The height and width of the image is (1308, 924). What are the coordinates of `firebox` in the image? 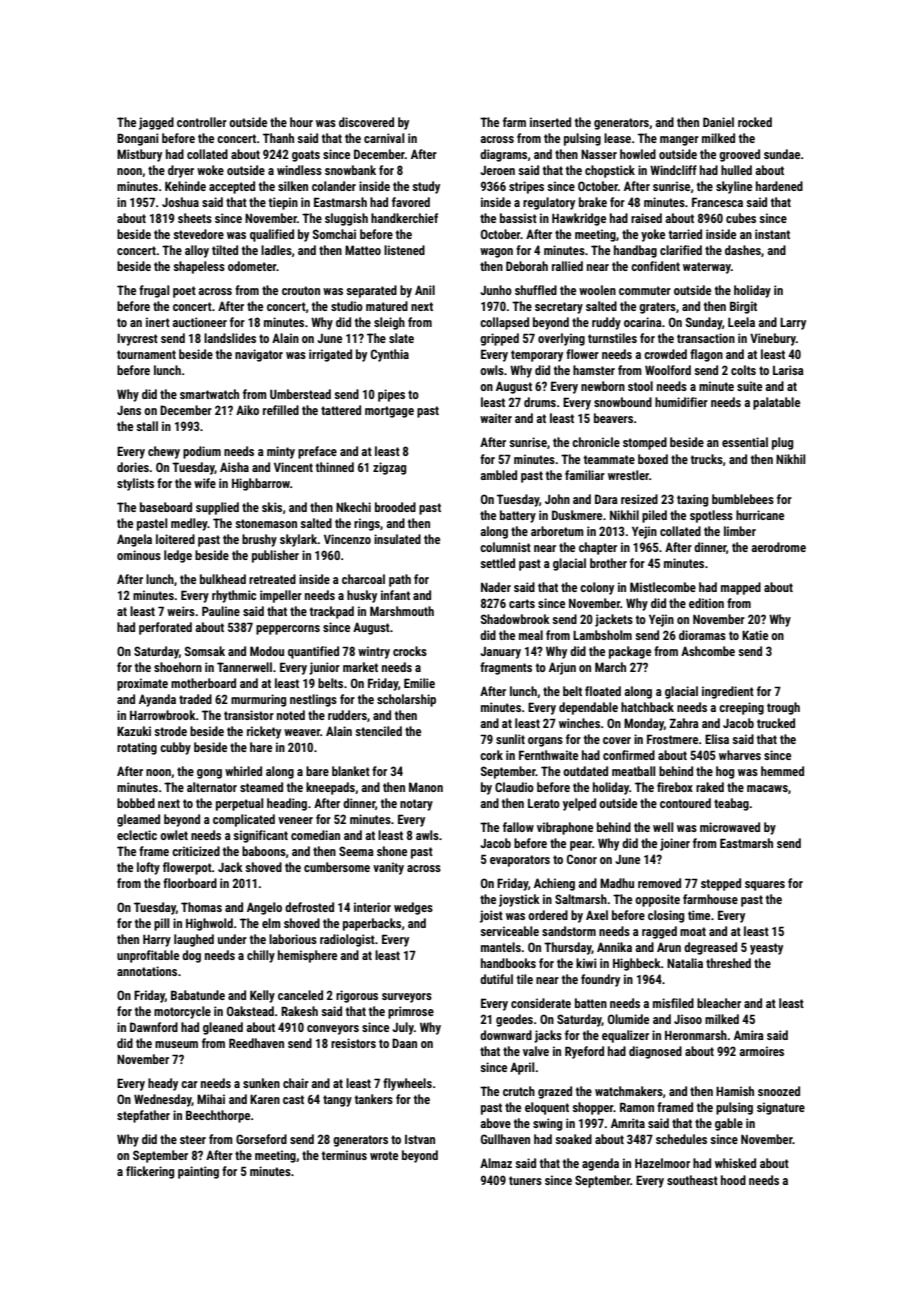 It's located at (675, 787).
